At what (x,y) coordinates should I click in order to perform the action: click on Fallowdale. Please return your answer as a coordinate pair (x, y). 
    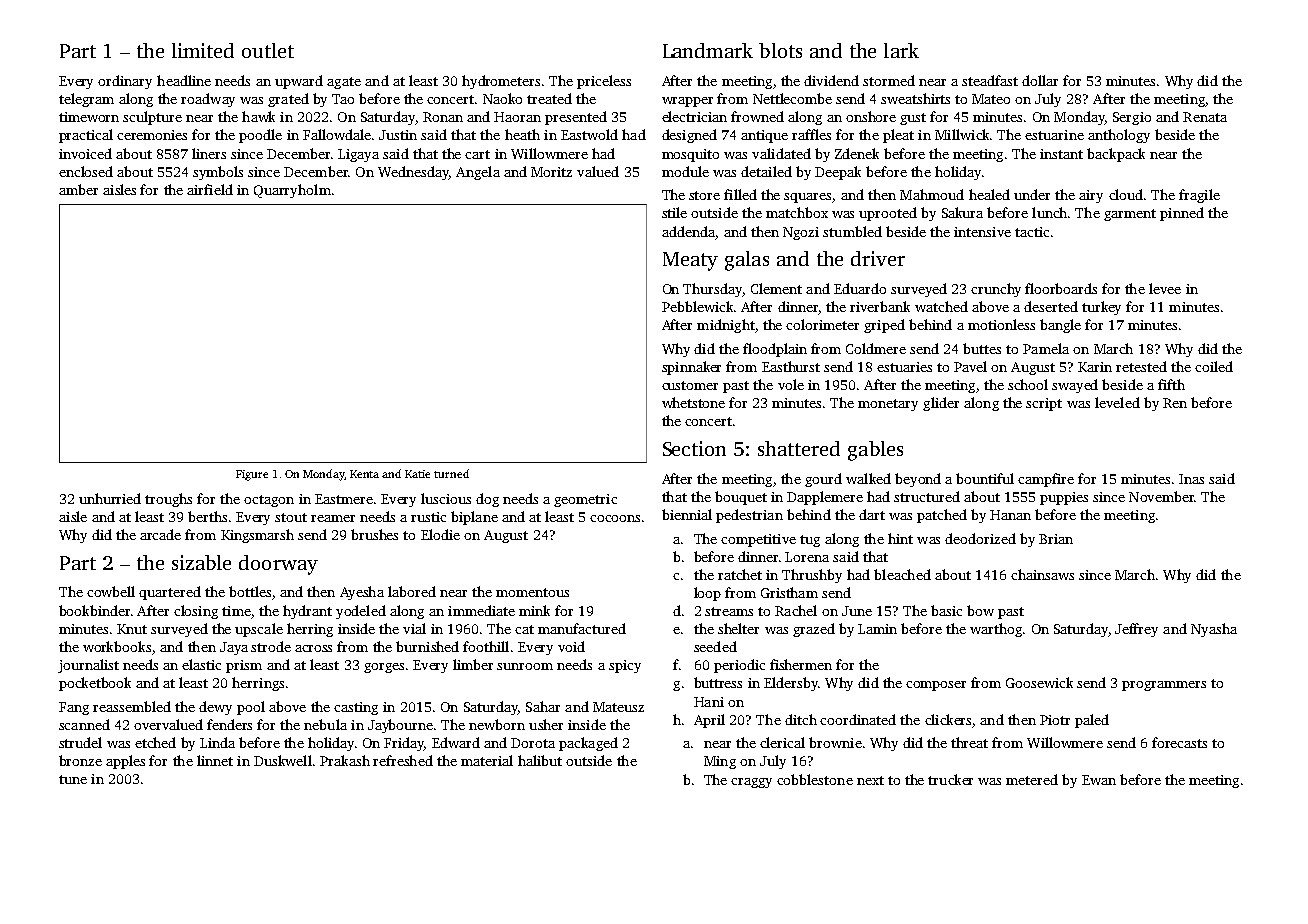
    Looking at the image, I should click on (337, 134).
